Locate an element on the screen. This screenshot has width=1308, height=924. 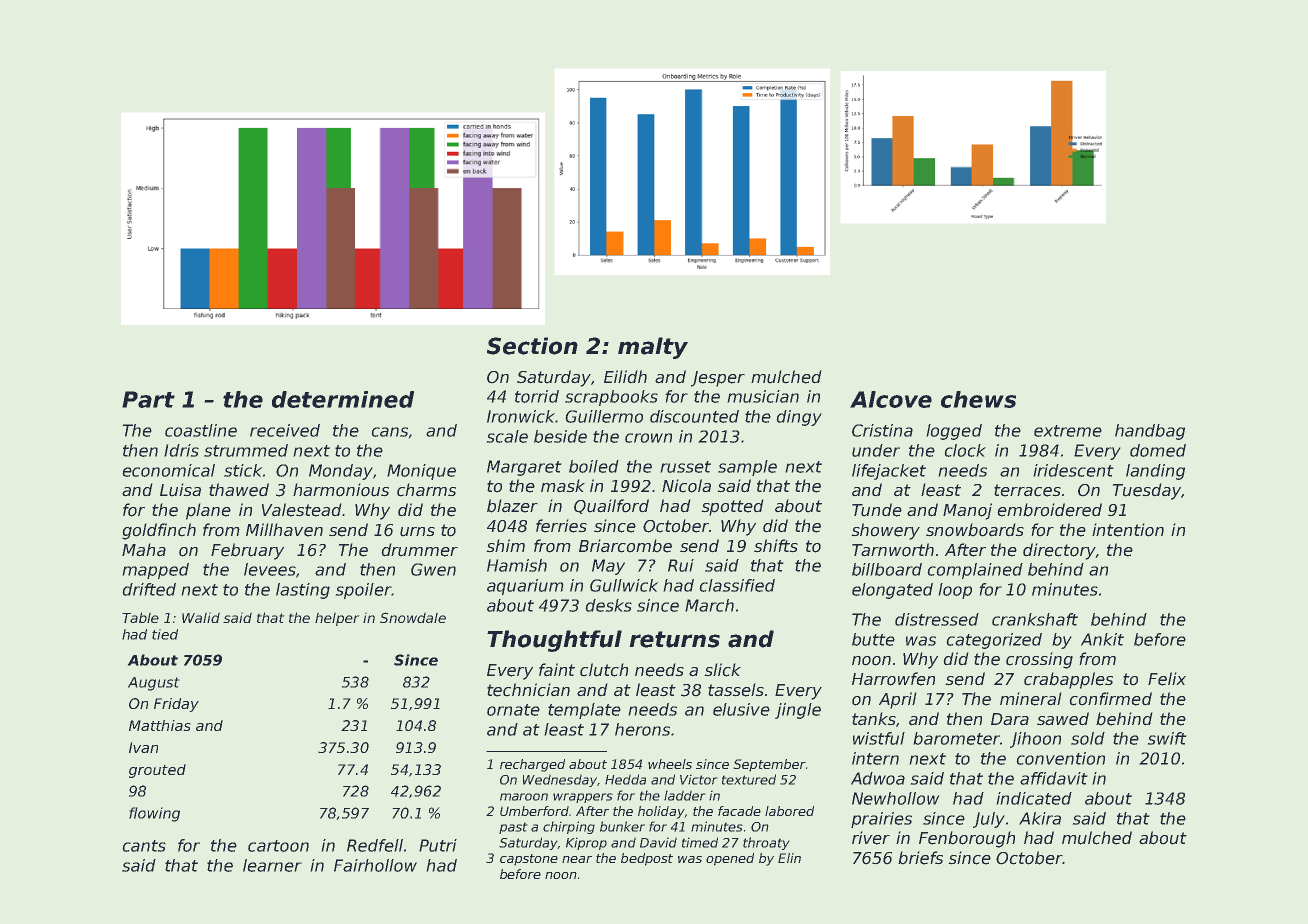
spotted is located at coordinates (732, 507).
